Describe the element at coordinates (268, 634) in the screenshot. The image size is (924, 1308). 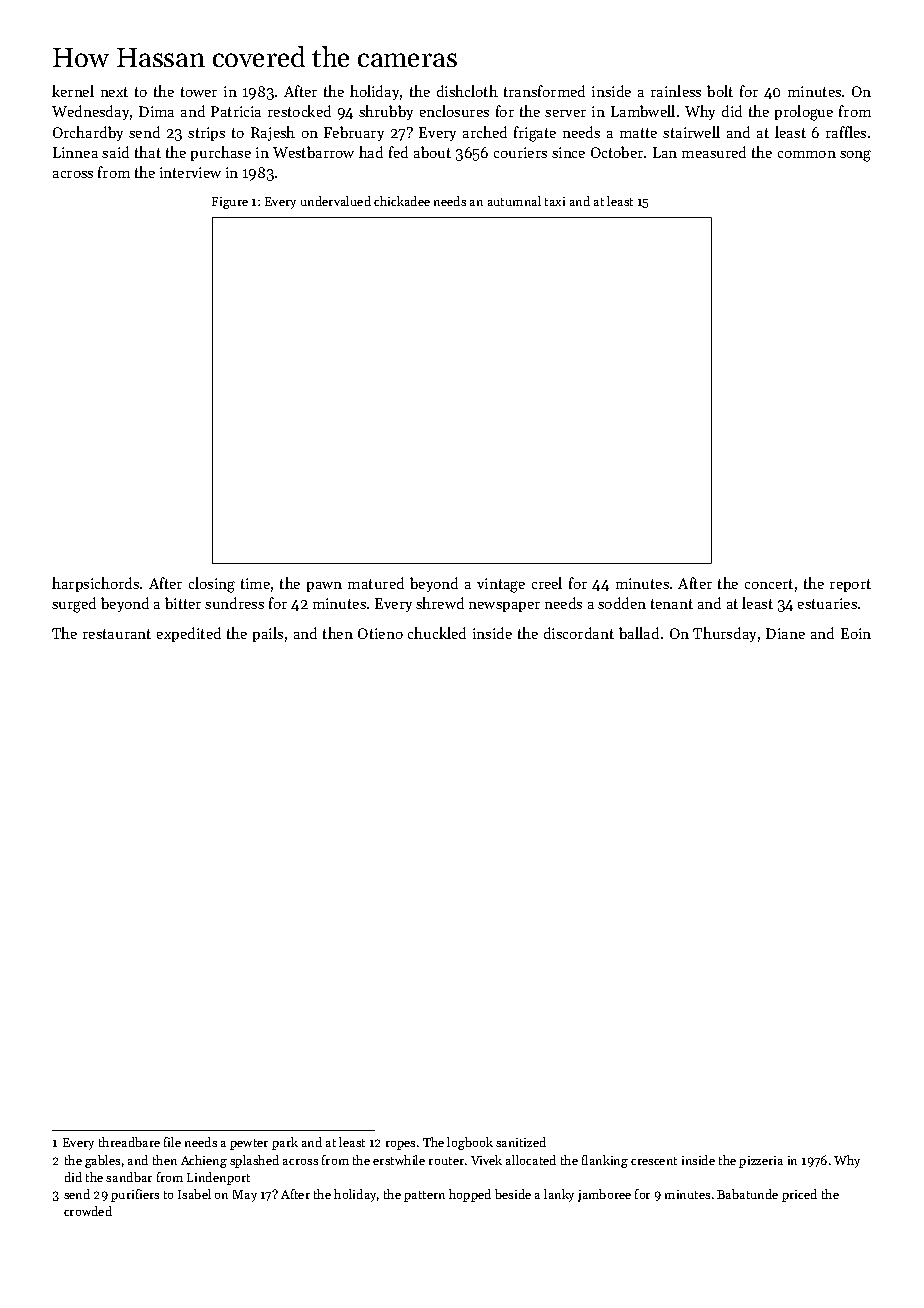
I see `pails` at that location.
